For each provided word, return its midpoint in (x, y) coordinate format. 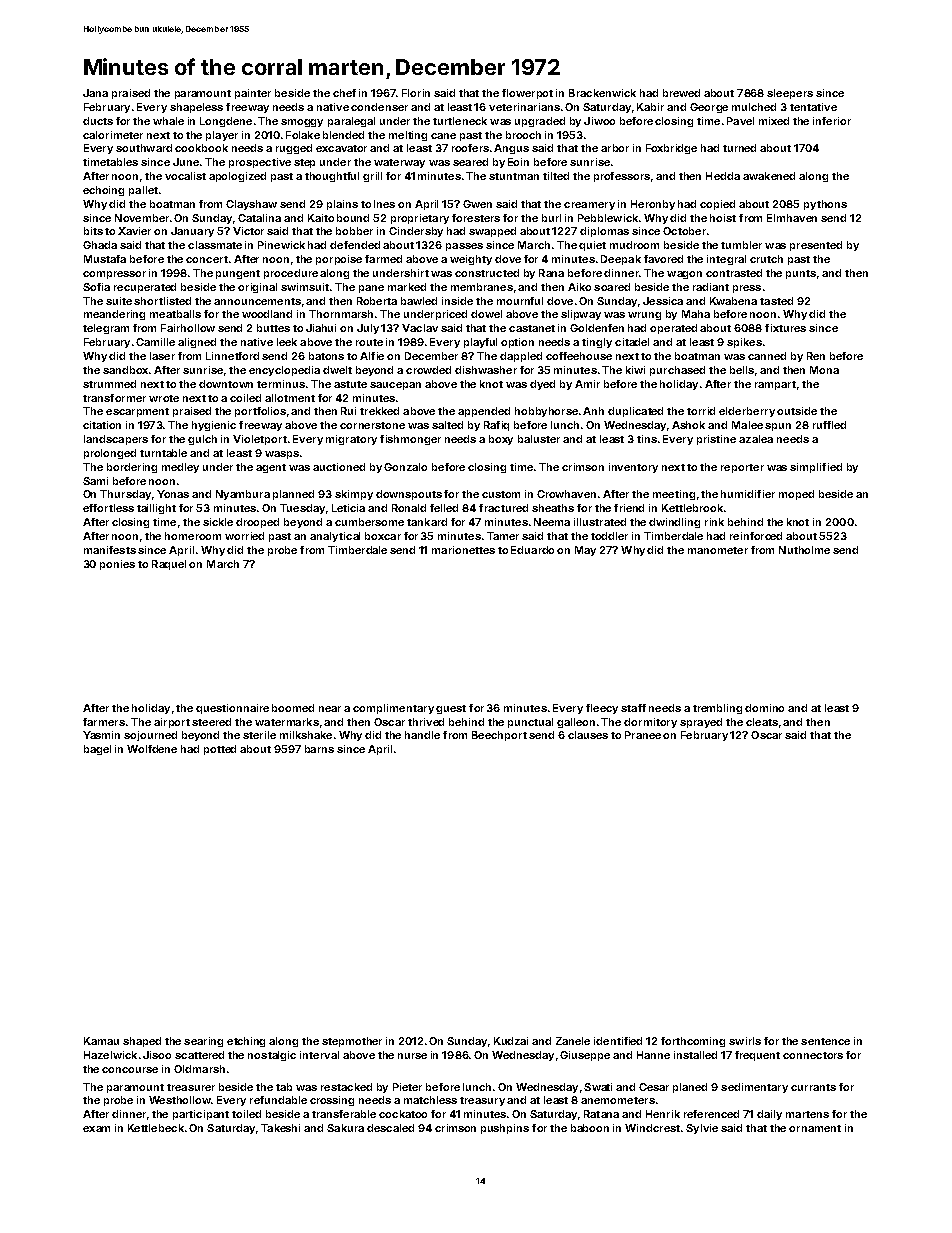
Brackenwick (602, 93)
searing (203, 1042)
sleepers (790, 94)
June (186, 162)
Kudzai (511, 1041)
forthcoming (693, 1042)
